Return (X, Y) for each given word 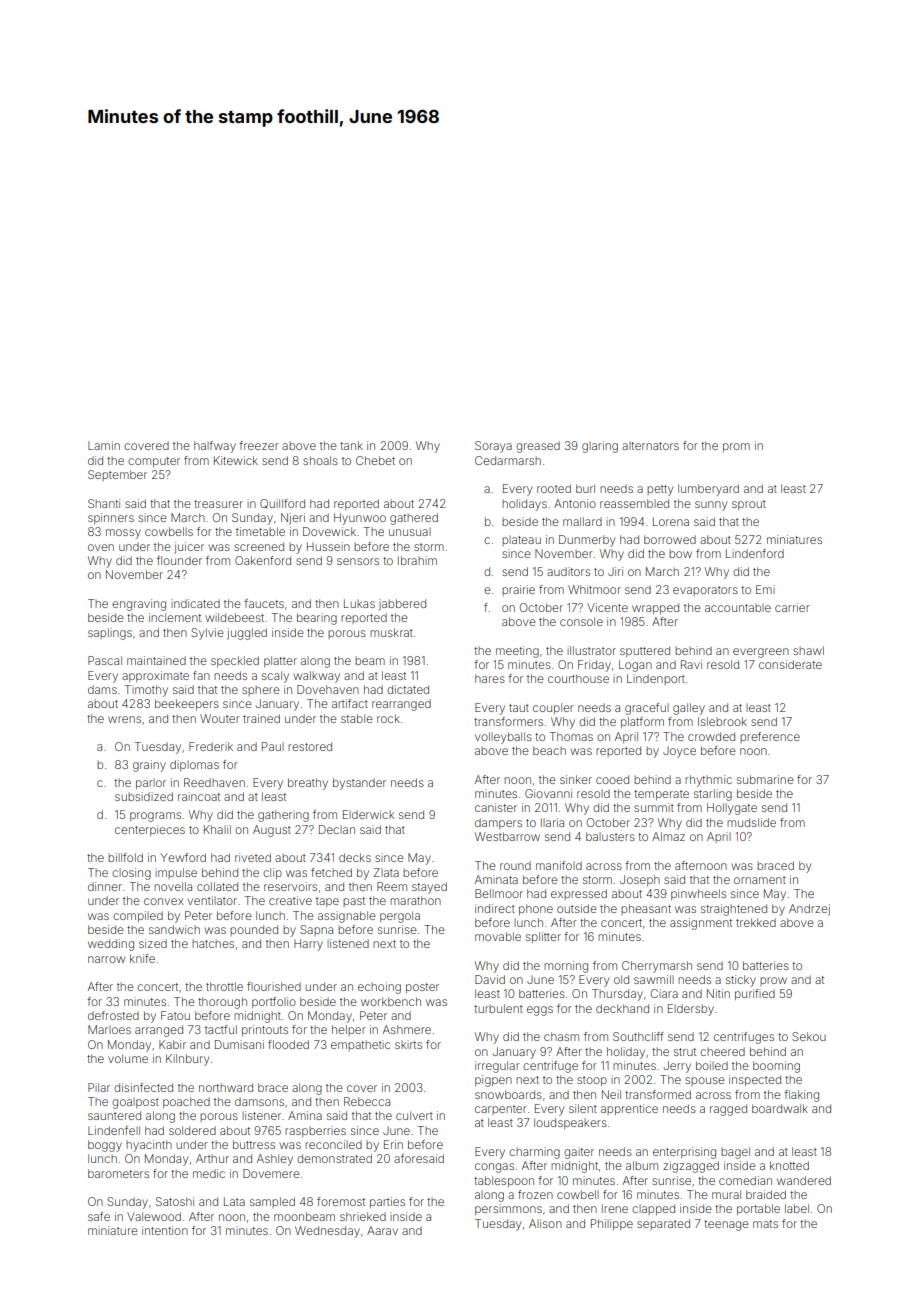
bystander (359, 784)
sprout (749, 505)
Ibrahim (417, 560)
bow (680, 554)
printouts (265, 1030)
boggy (105, 1146)
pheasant (646, 909)
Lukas (359, 603)
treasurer (218, 504)
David (490, 979)
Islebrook (722, 721)
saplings (110, 634)
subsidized (144, 796)
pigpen (493, 1081)
